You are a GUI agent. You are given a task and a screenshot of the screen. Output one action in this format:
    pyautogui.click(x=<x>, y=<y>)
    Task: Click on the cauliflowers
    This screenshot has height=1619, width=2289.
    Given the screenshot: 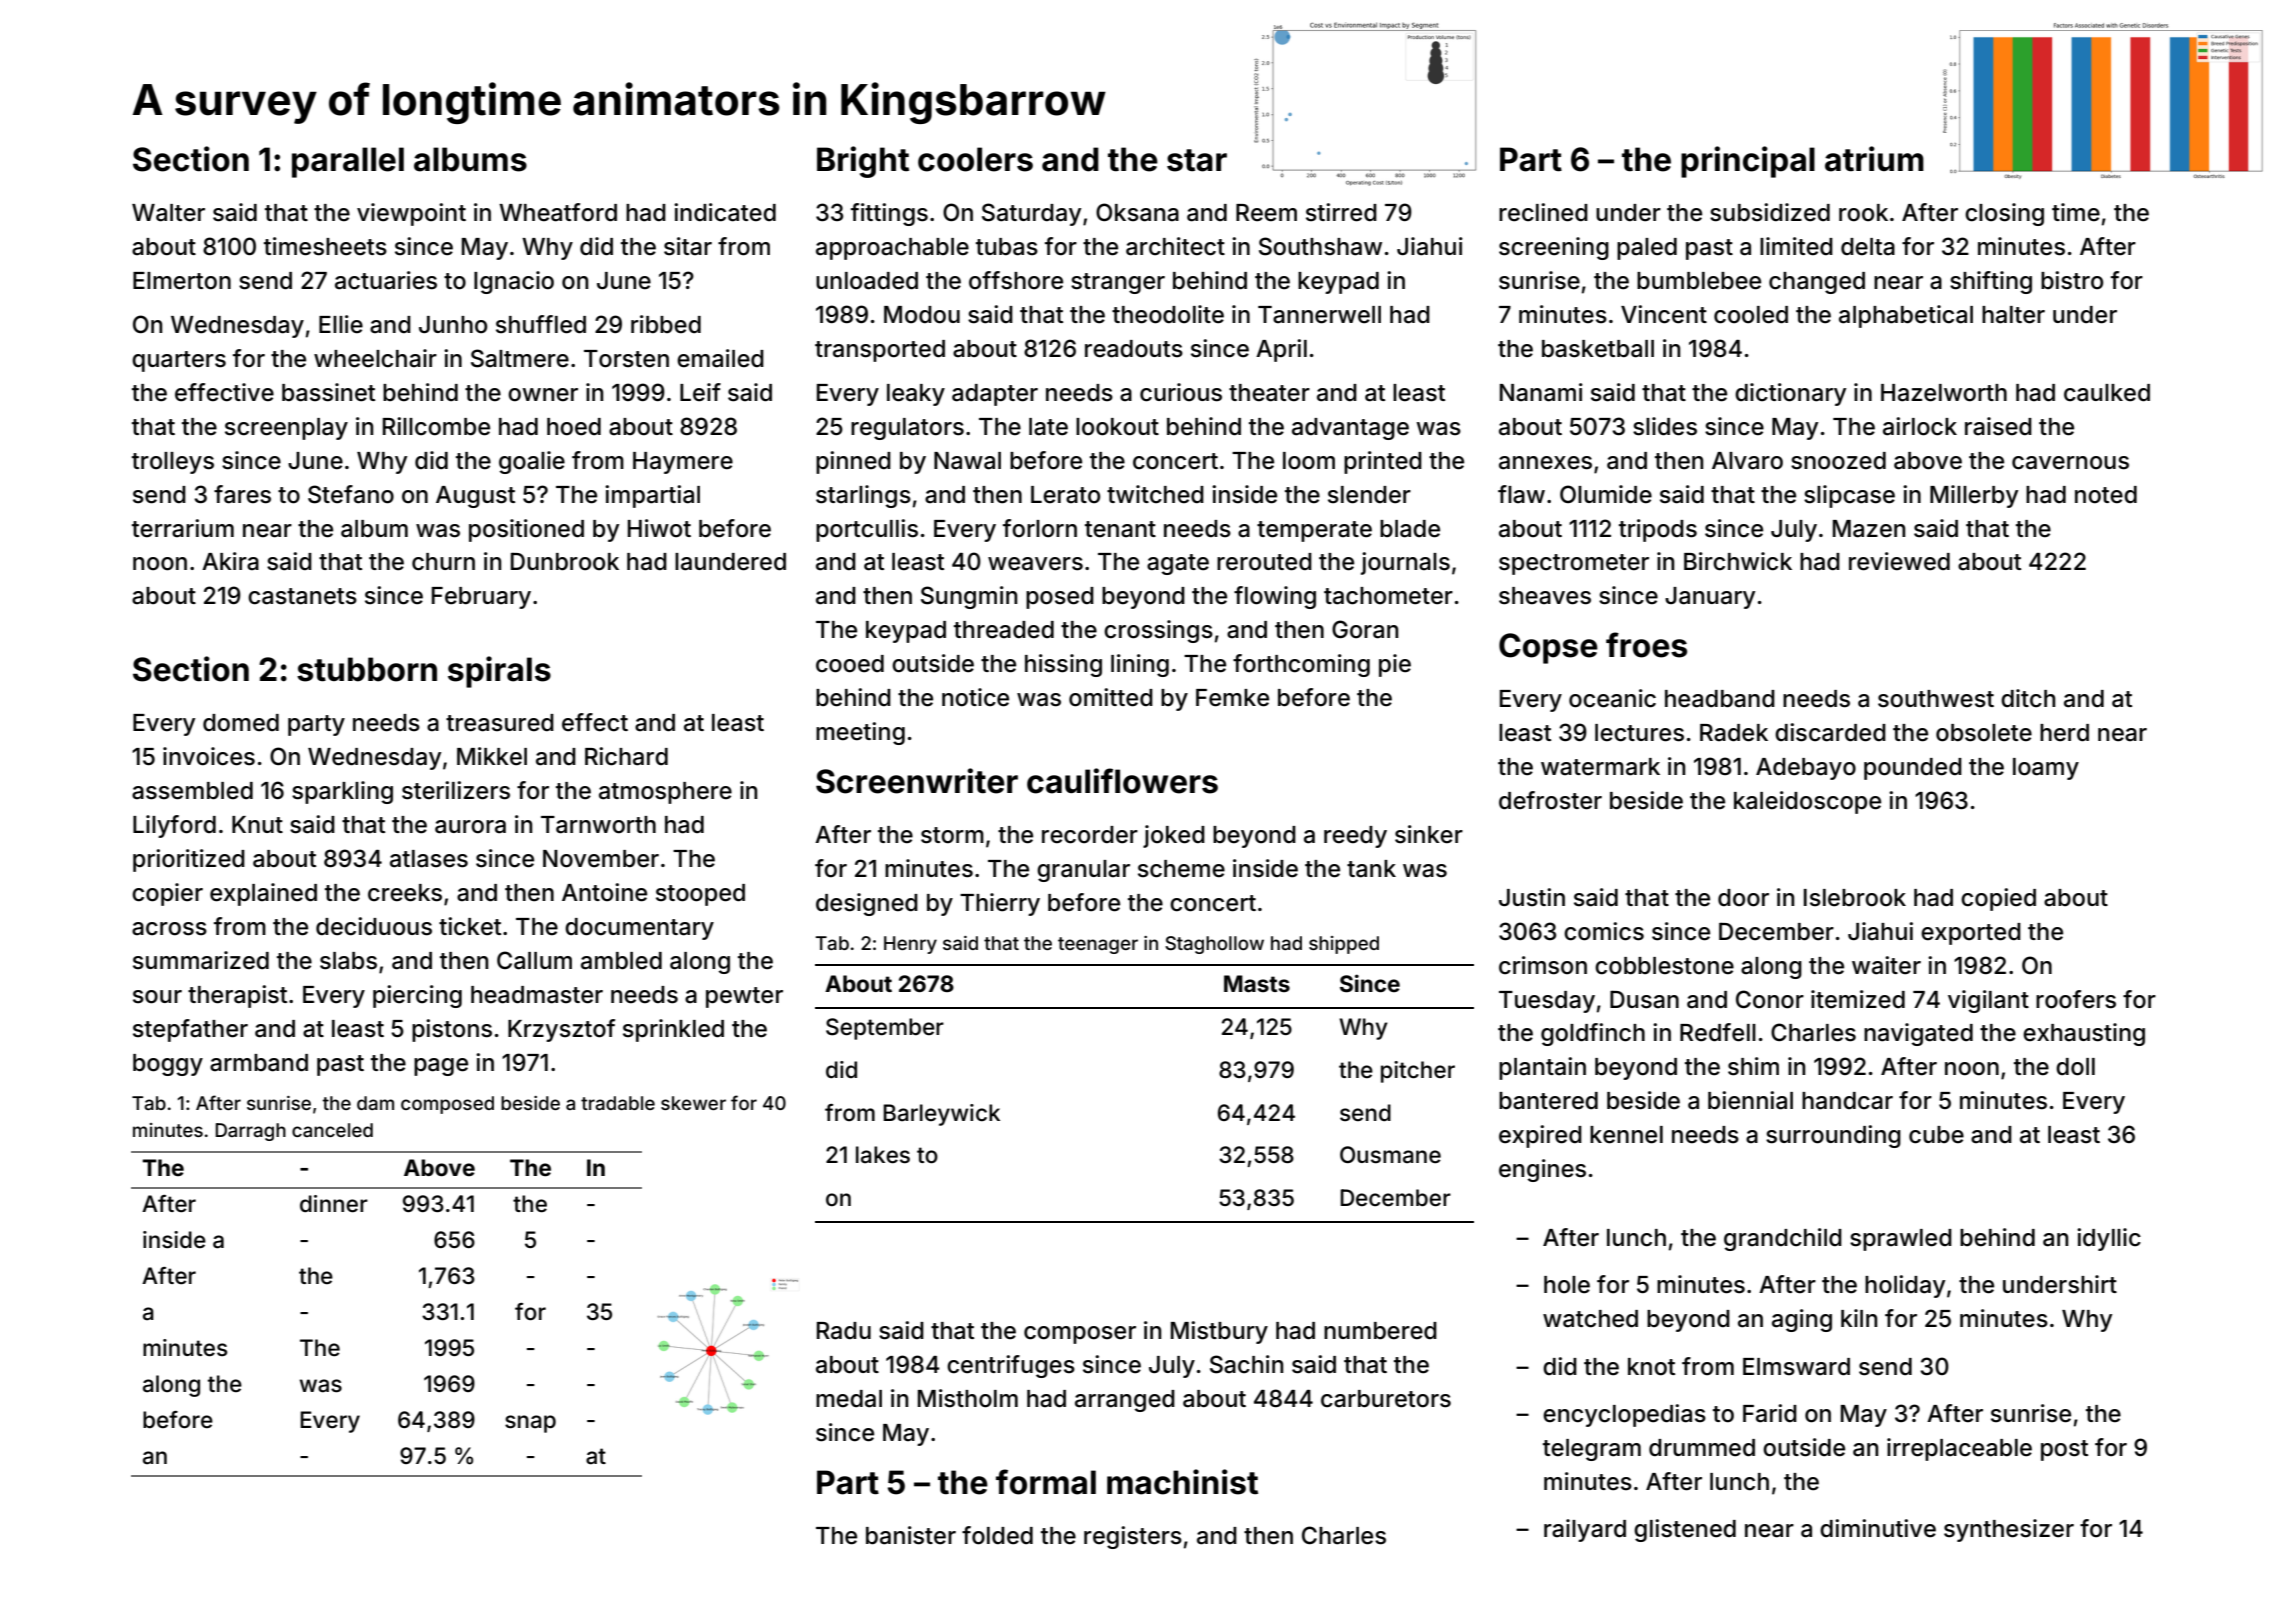 What is the action you would take?
    pyautogui.click(x=1122, y=781)
